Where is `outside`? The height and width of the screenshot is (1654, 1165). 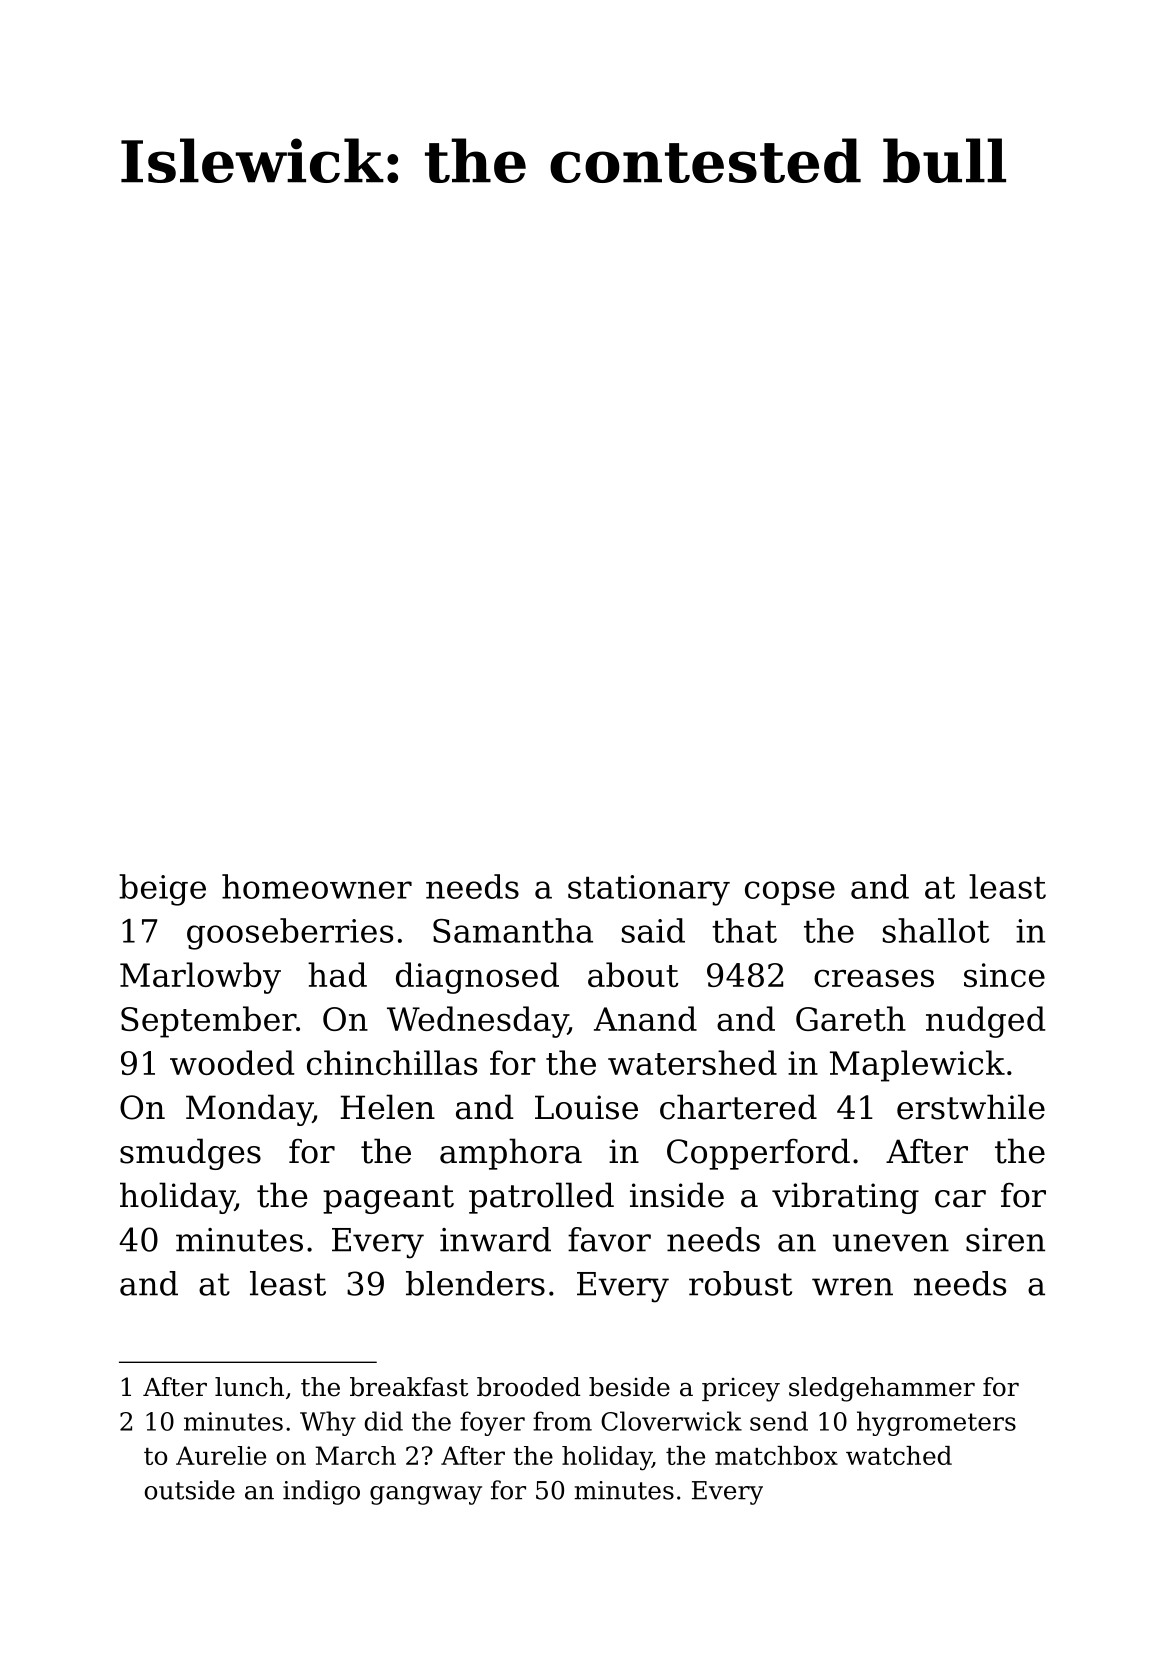
outside is located at coordinates (190, 1490).
